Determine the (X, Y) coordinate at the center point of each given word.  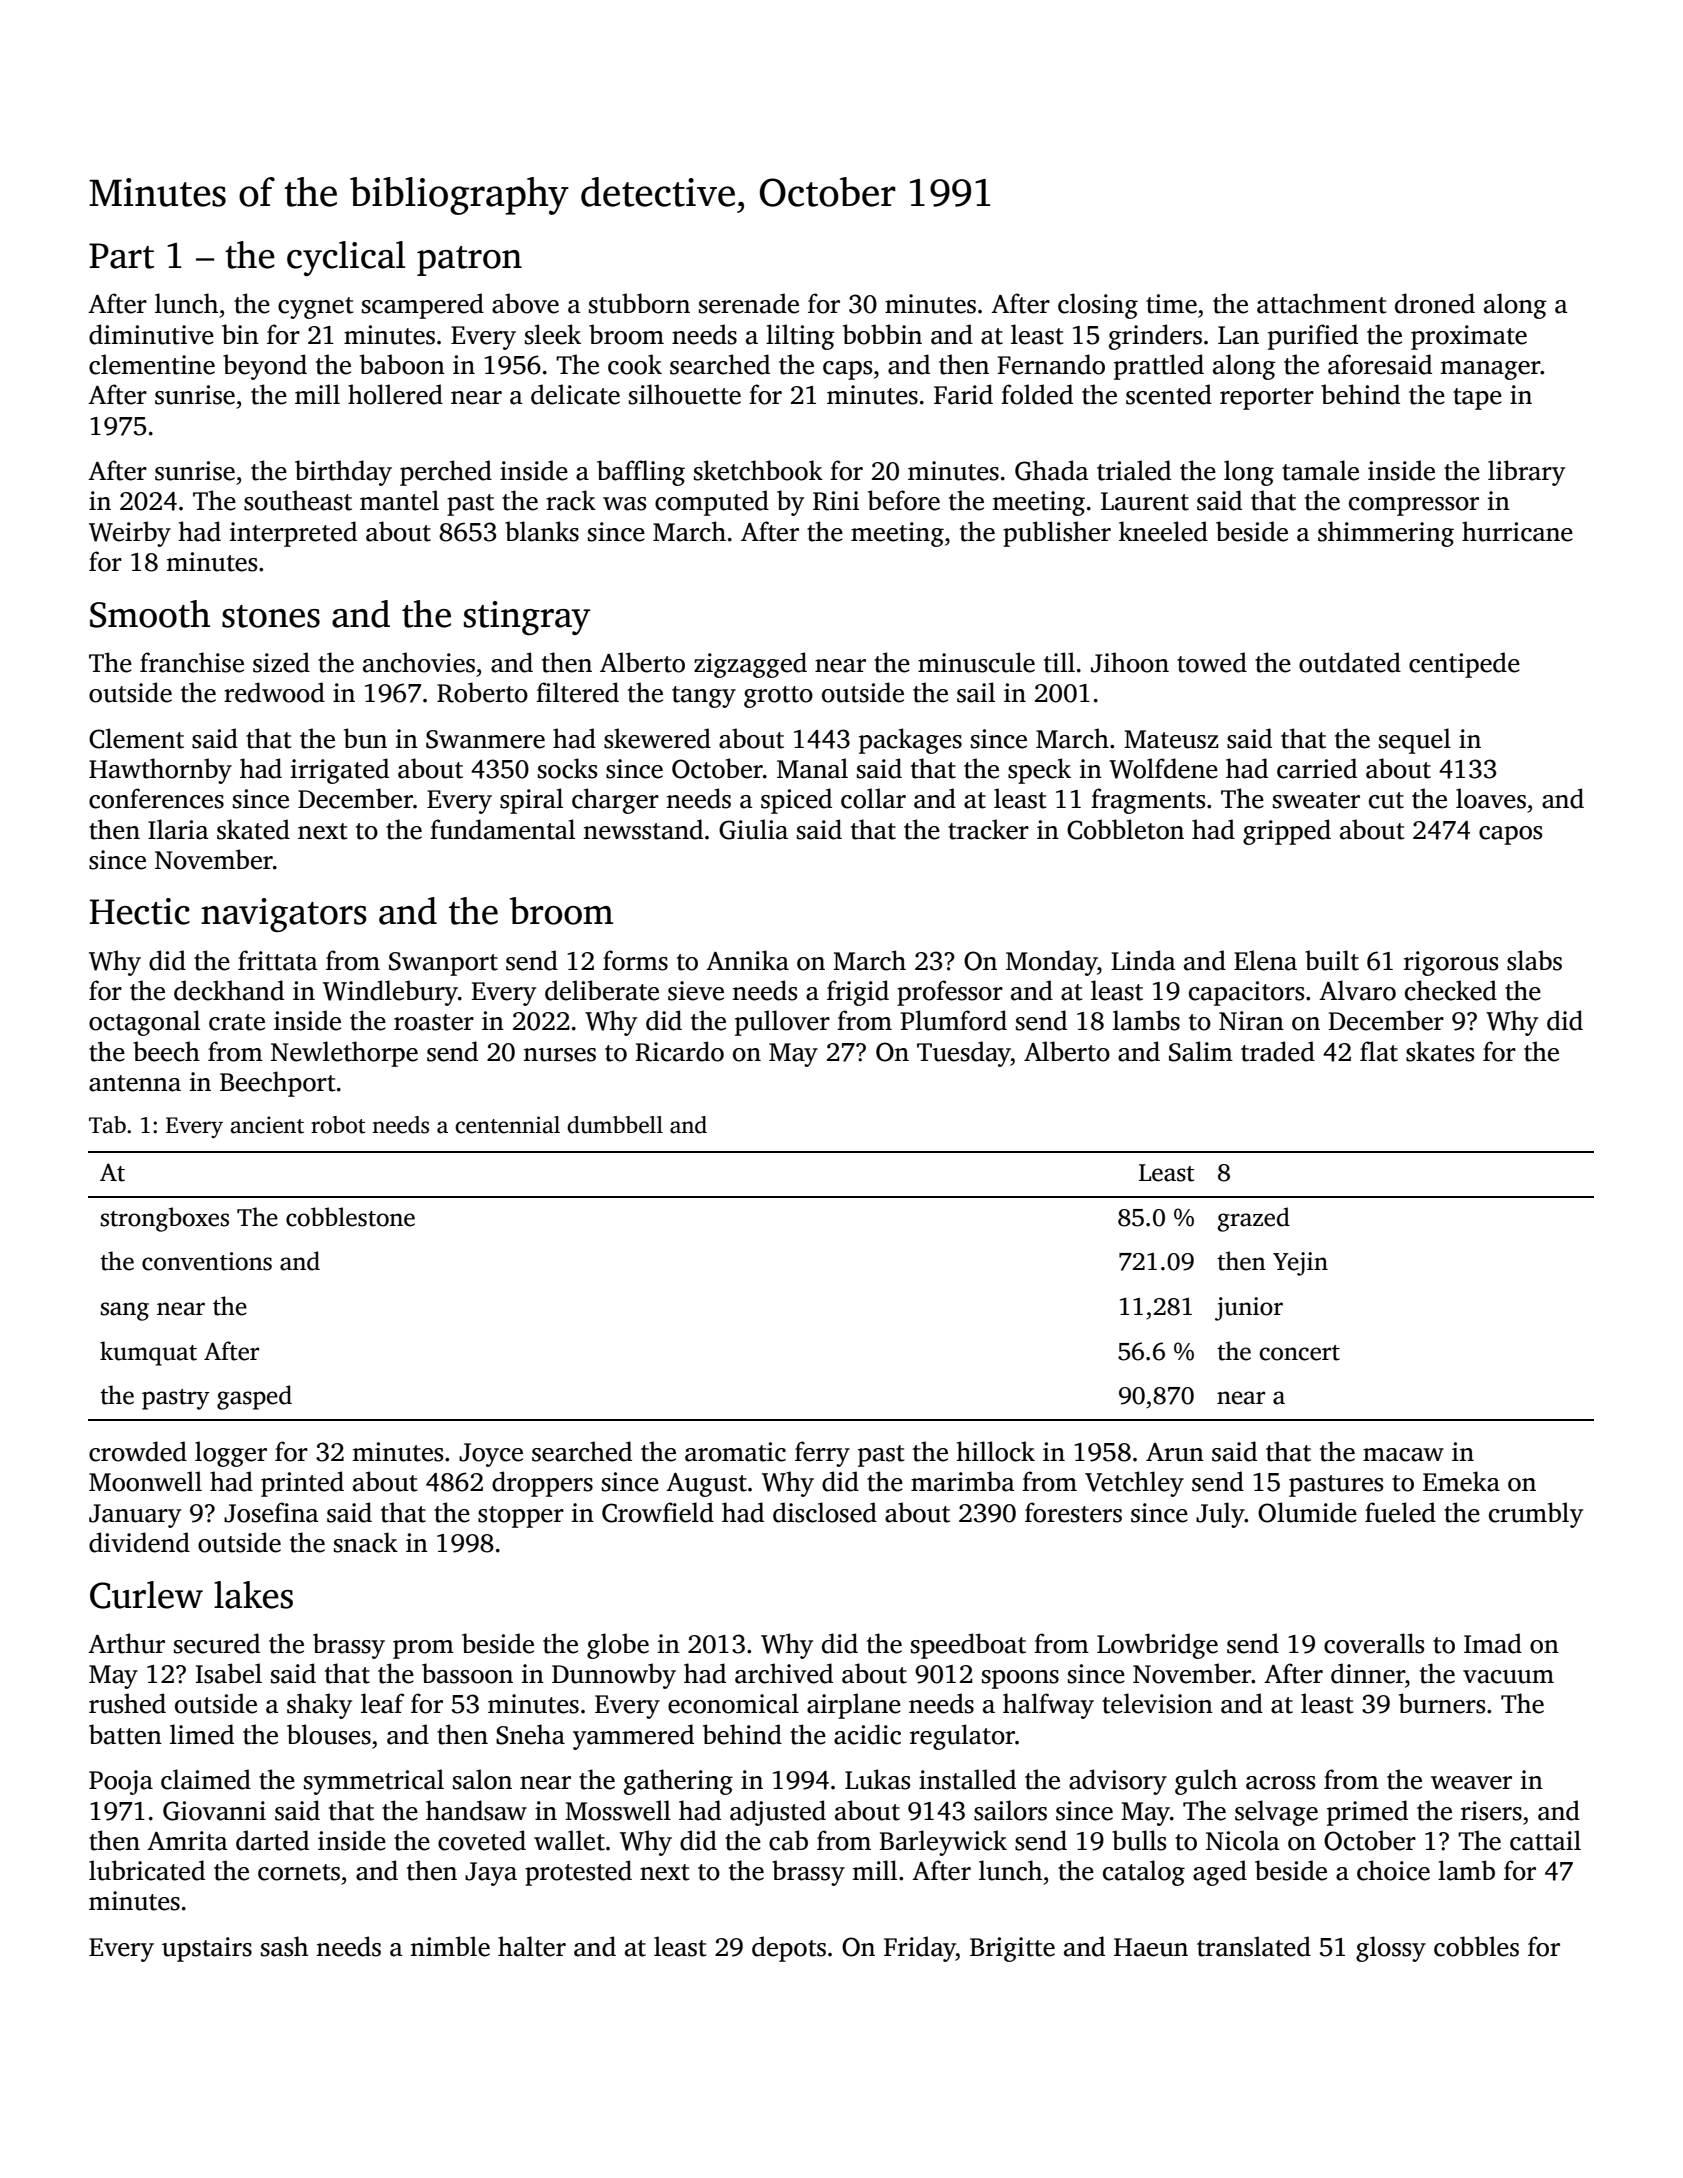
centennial (507, 1125)
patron (469, 261)
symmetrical (374, 1782)
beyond (265, 367)
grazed (1254, 1219)
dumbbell (615, 1125)
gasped (254, 1397)
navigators (284, 915)
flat (1379, 1051)
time (1171, 304)
